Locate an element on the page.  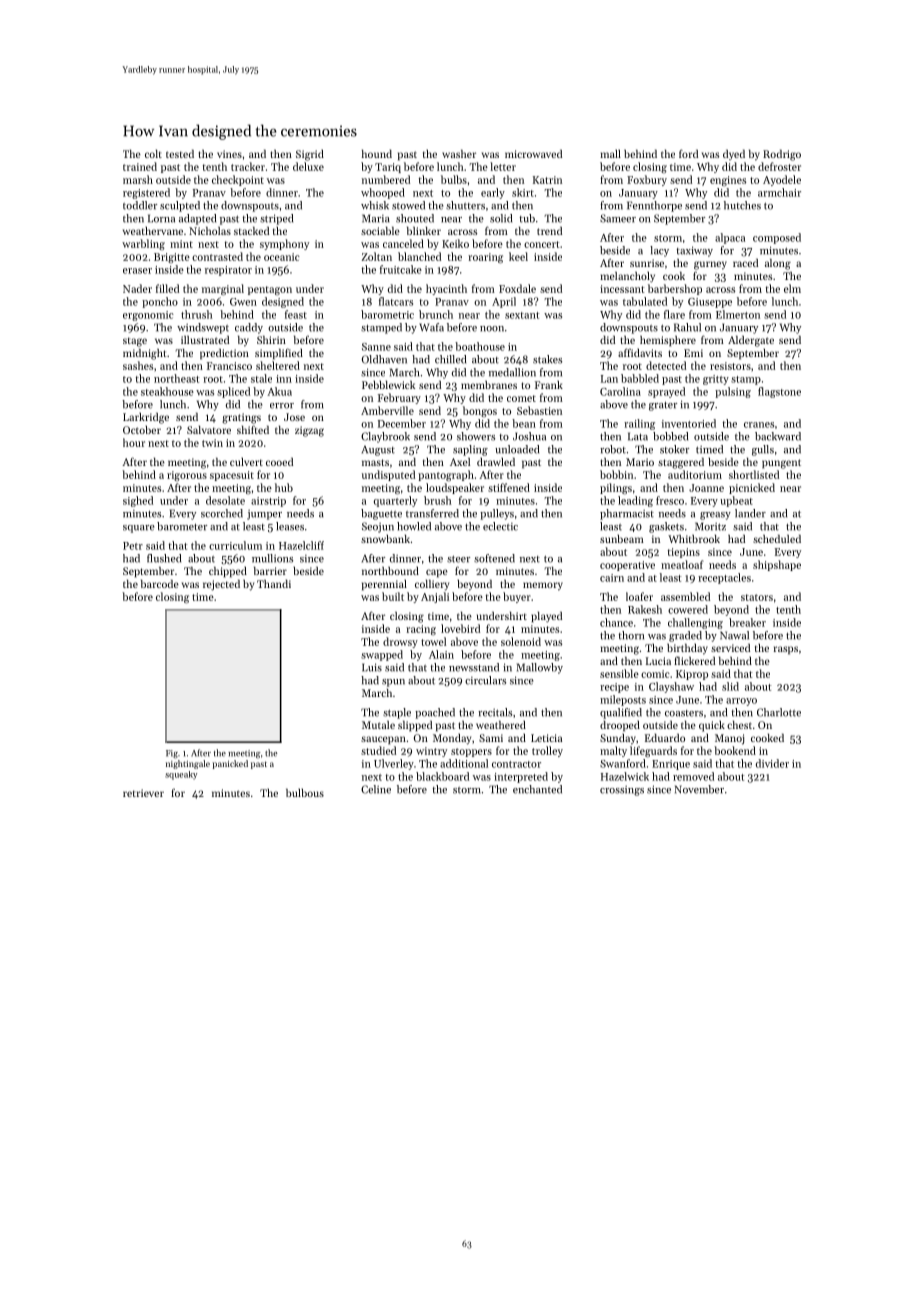
Wafa is located at coordinates (431, 327).
